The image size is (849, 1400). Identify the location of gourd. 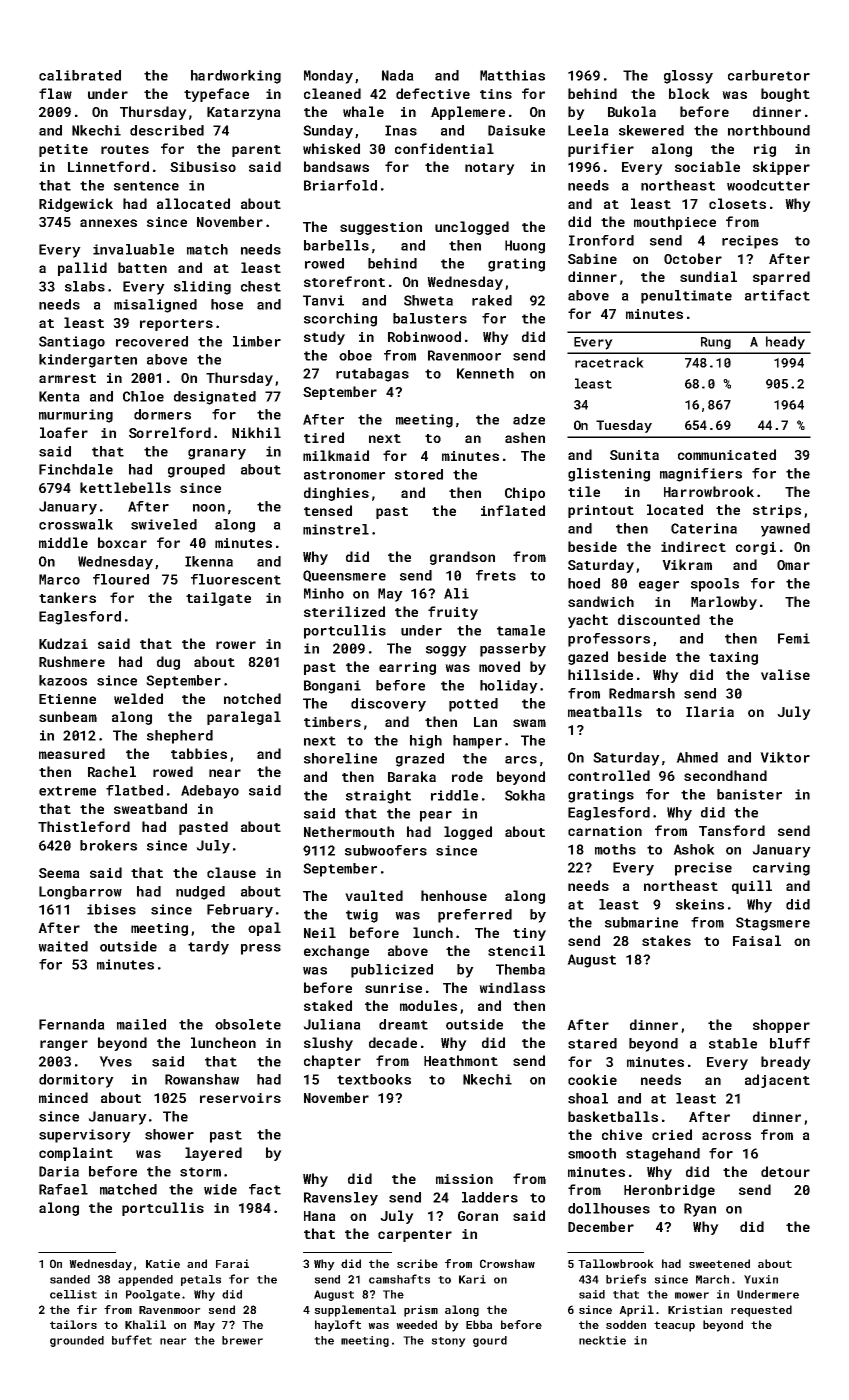
(490, 1341).
